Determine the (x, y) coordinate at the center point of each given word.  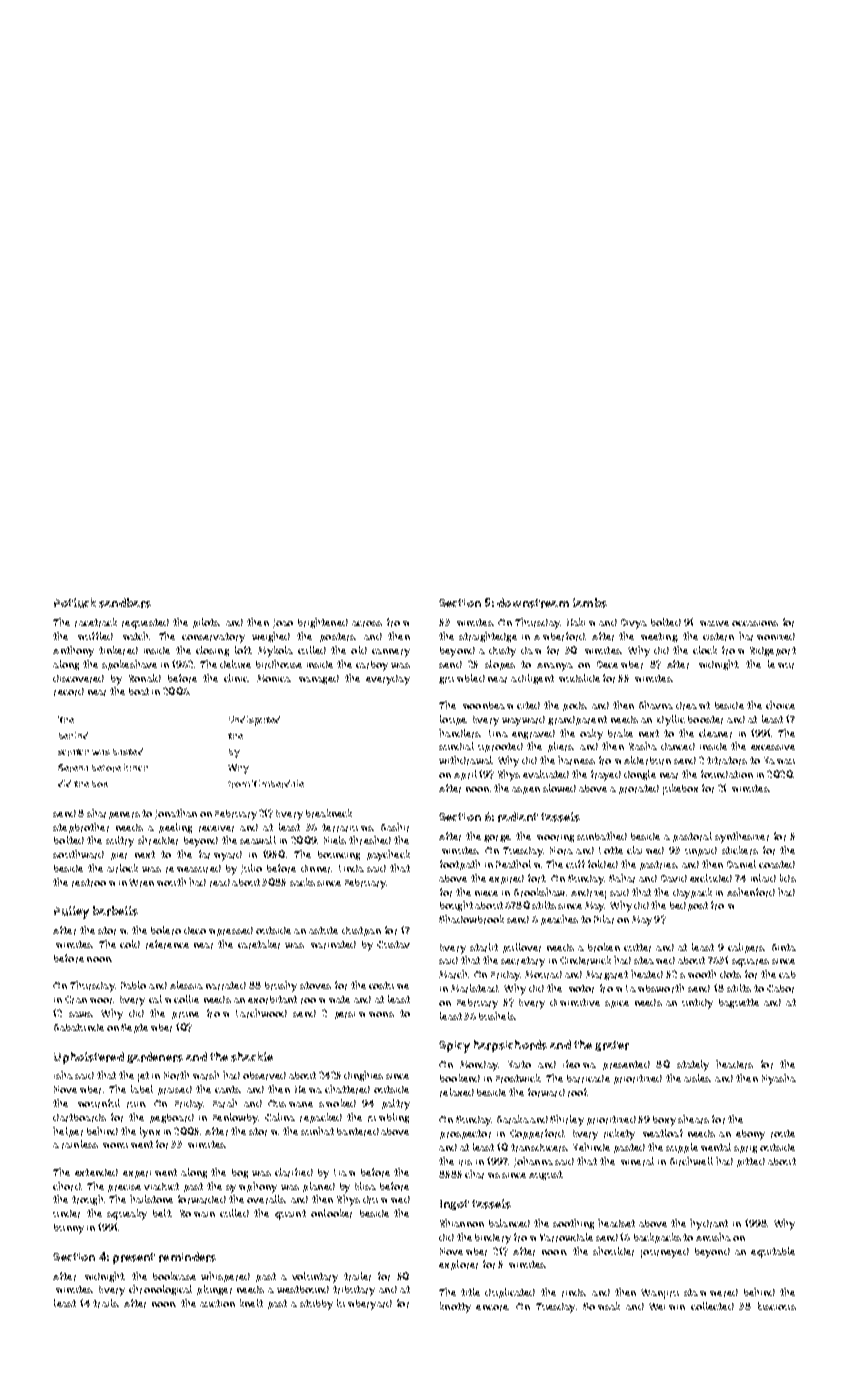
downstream (533, 603)
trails (105, 1303)
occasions (755, 623)
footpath (460, 865)
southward (78, 854)
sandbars (125, 603)
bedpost (689, 906)
